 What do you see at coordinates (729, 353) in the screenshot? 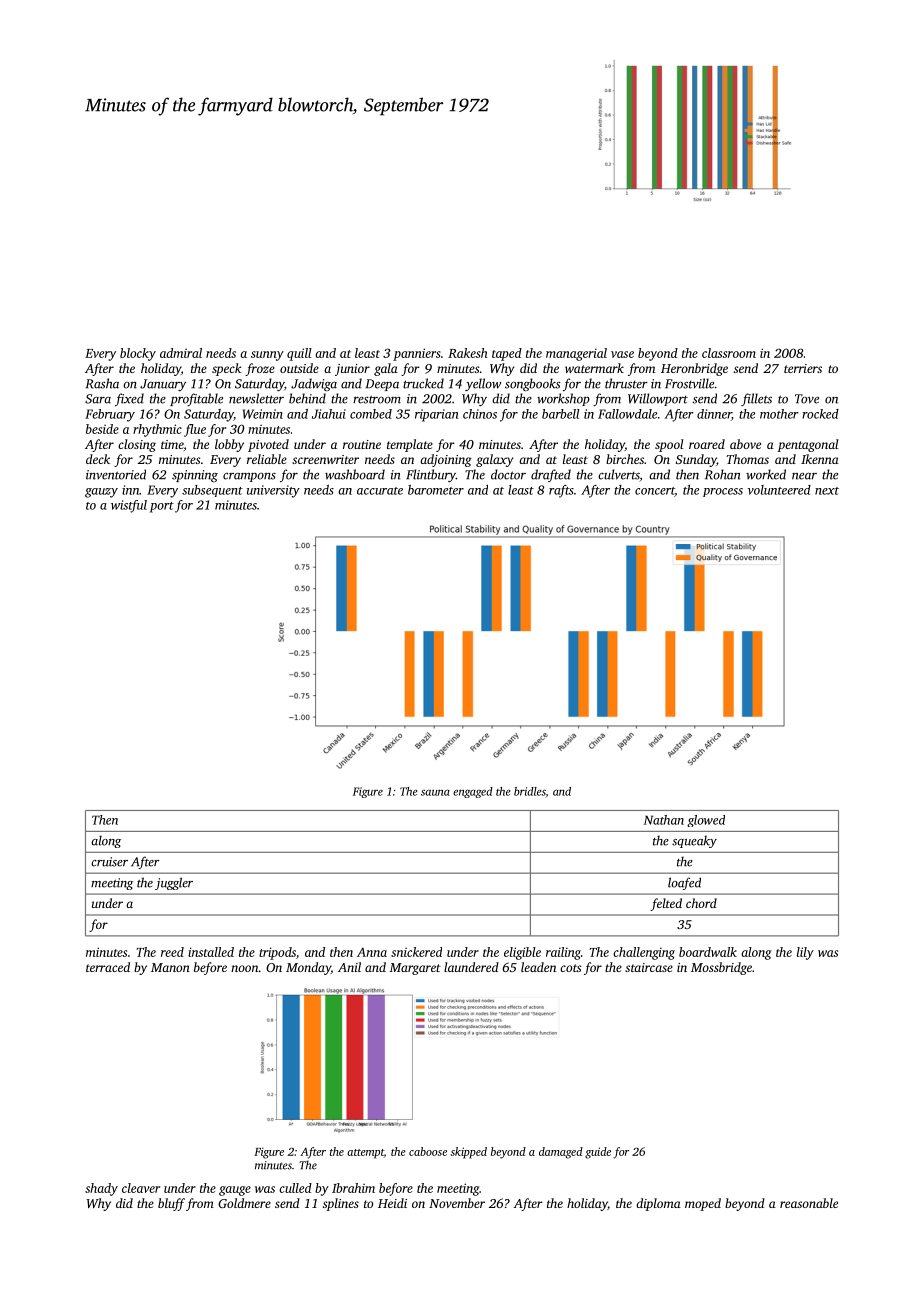
I see `classroom` at bounding box center [729, 353].
